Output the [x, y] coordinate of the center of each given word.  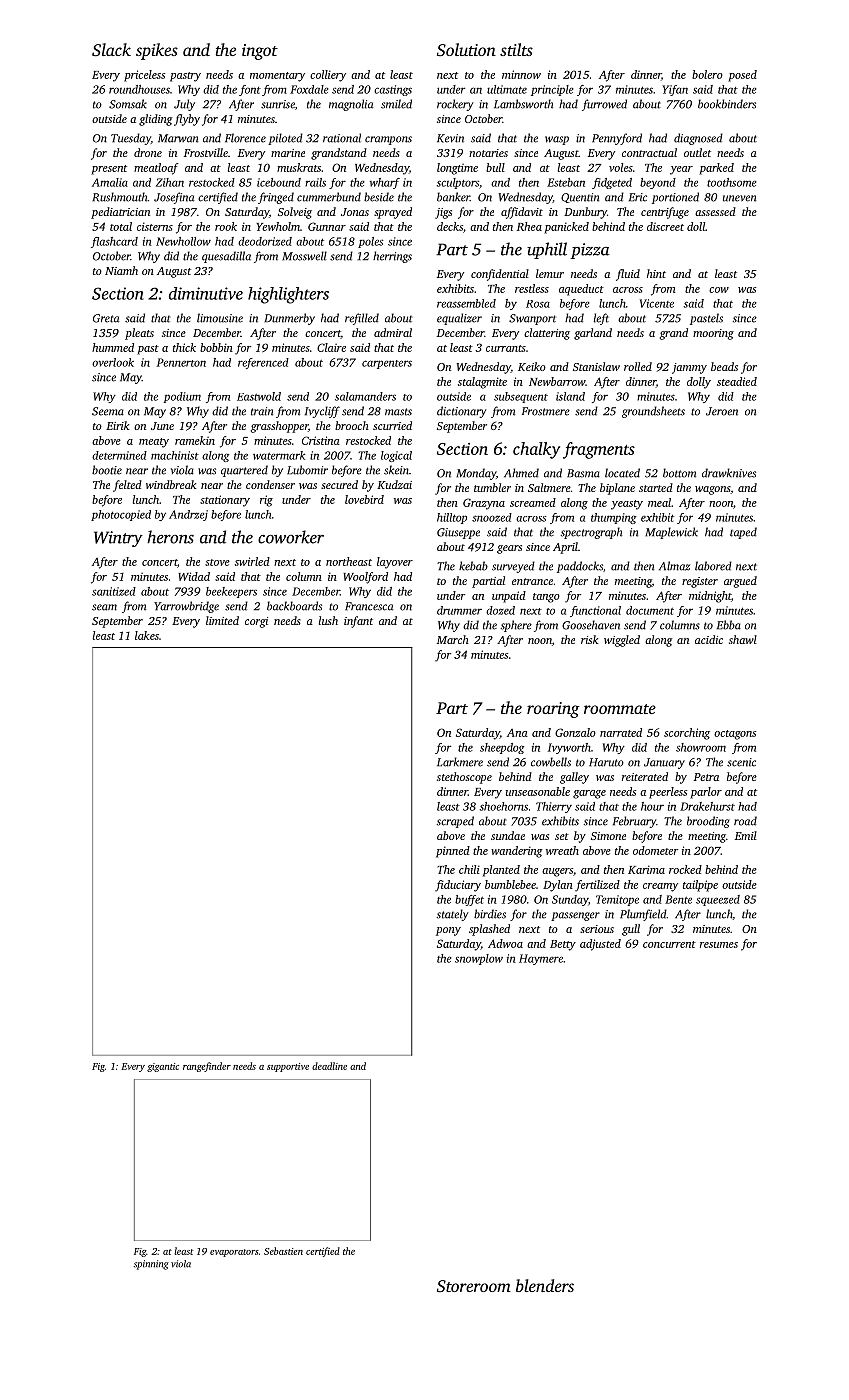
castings [393, 90]
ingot [260, 52]
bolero [707, 74]
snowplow [479, 959]
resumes [719, 945]
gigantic [163, 1067]
